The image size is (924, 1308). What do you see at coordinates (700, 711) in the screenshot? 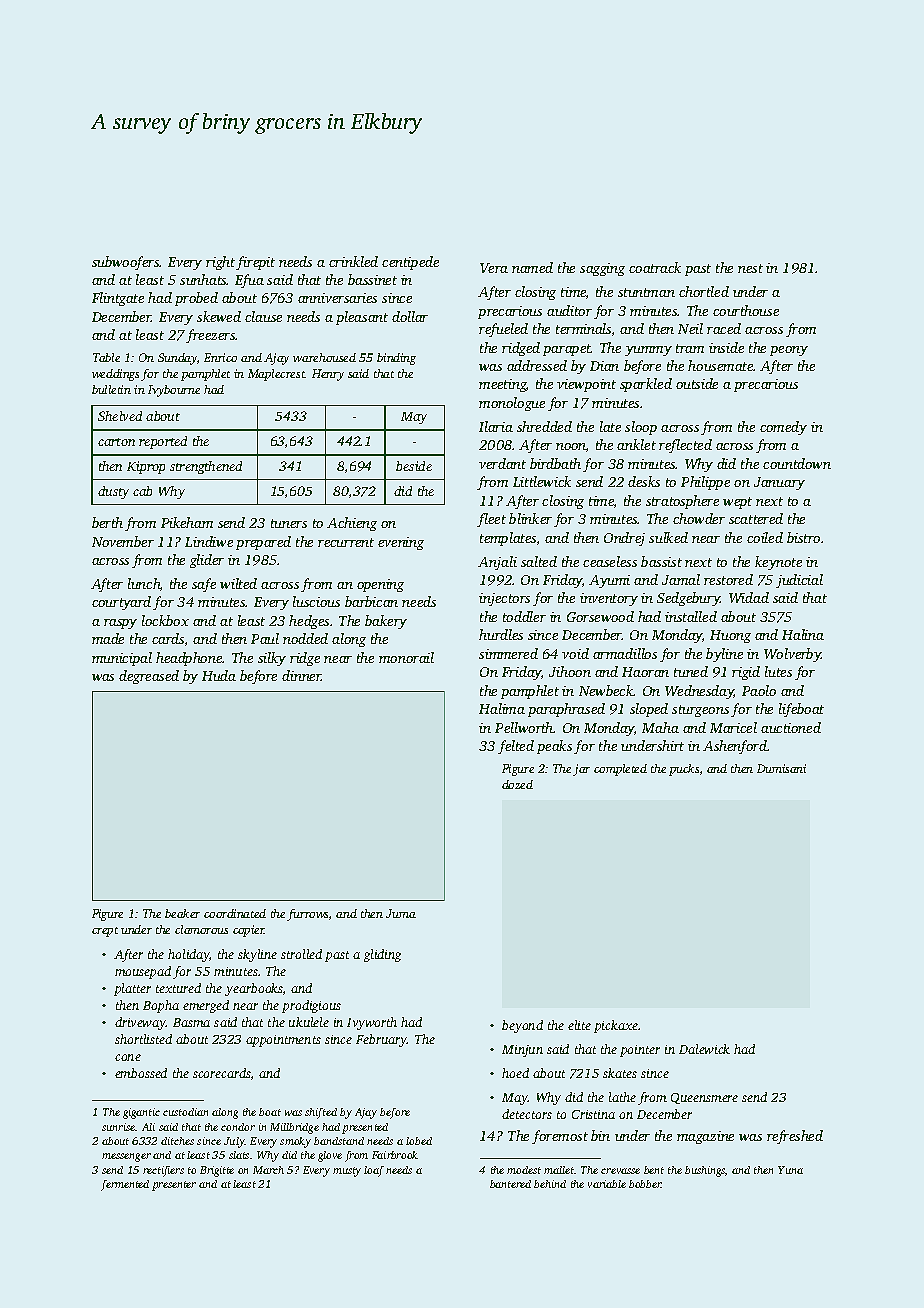
I see `sturgeons` at bounding box center [700, 711].
